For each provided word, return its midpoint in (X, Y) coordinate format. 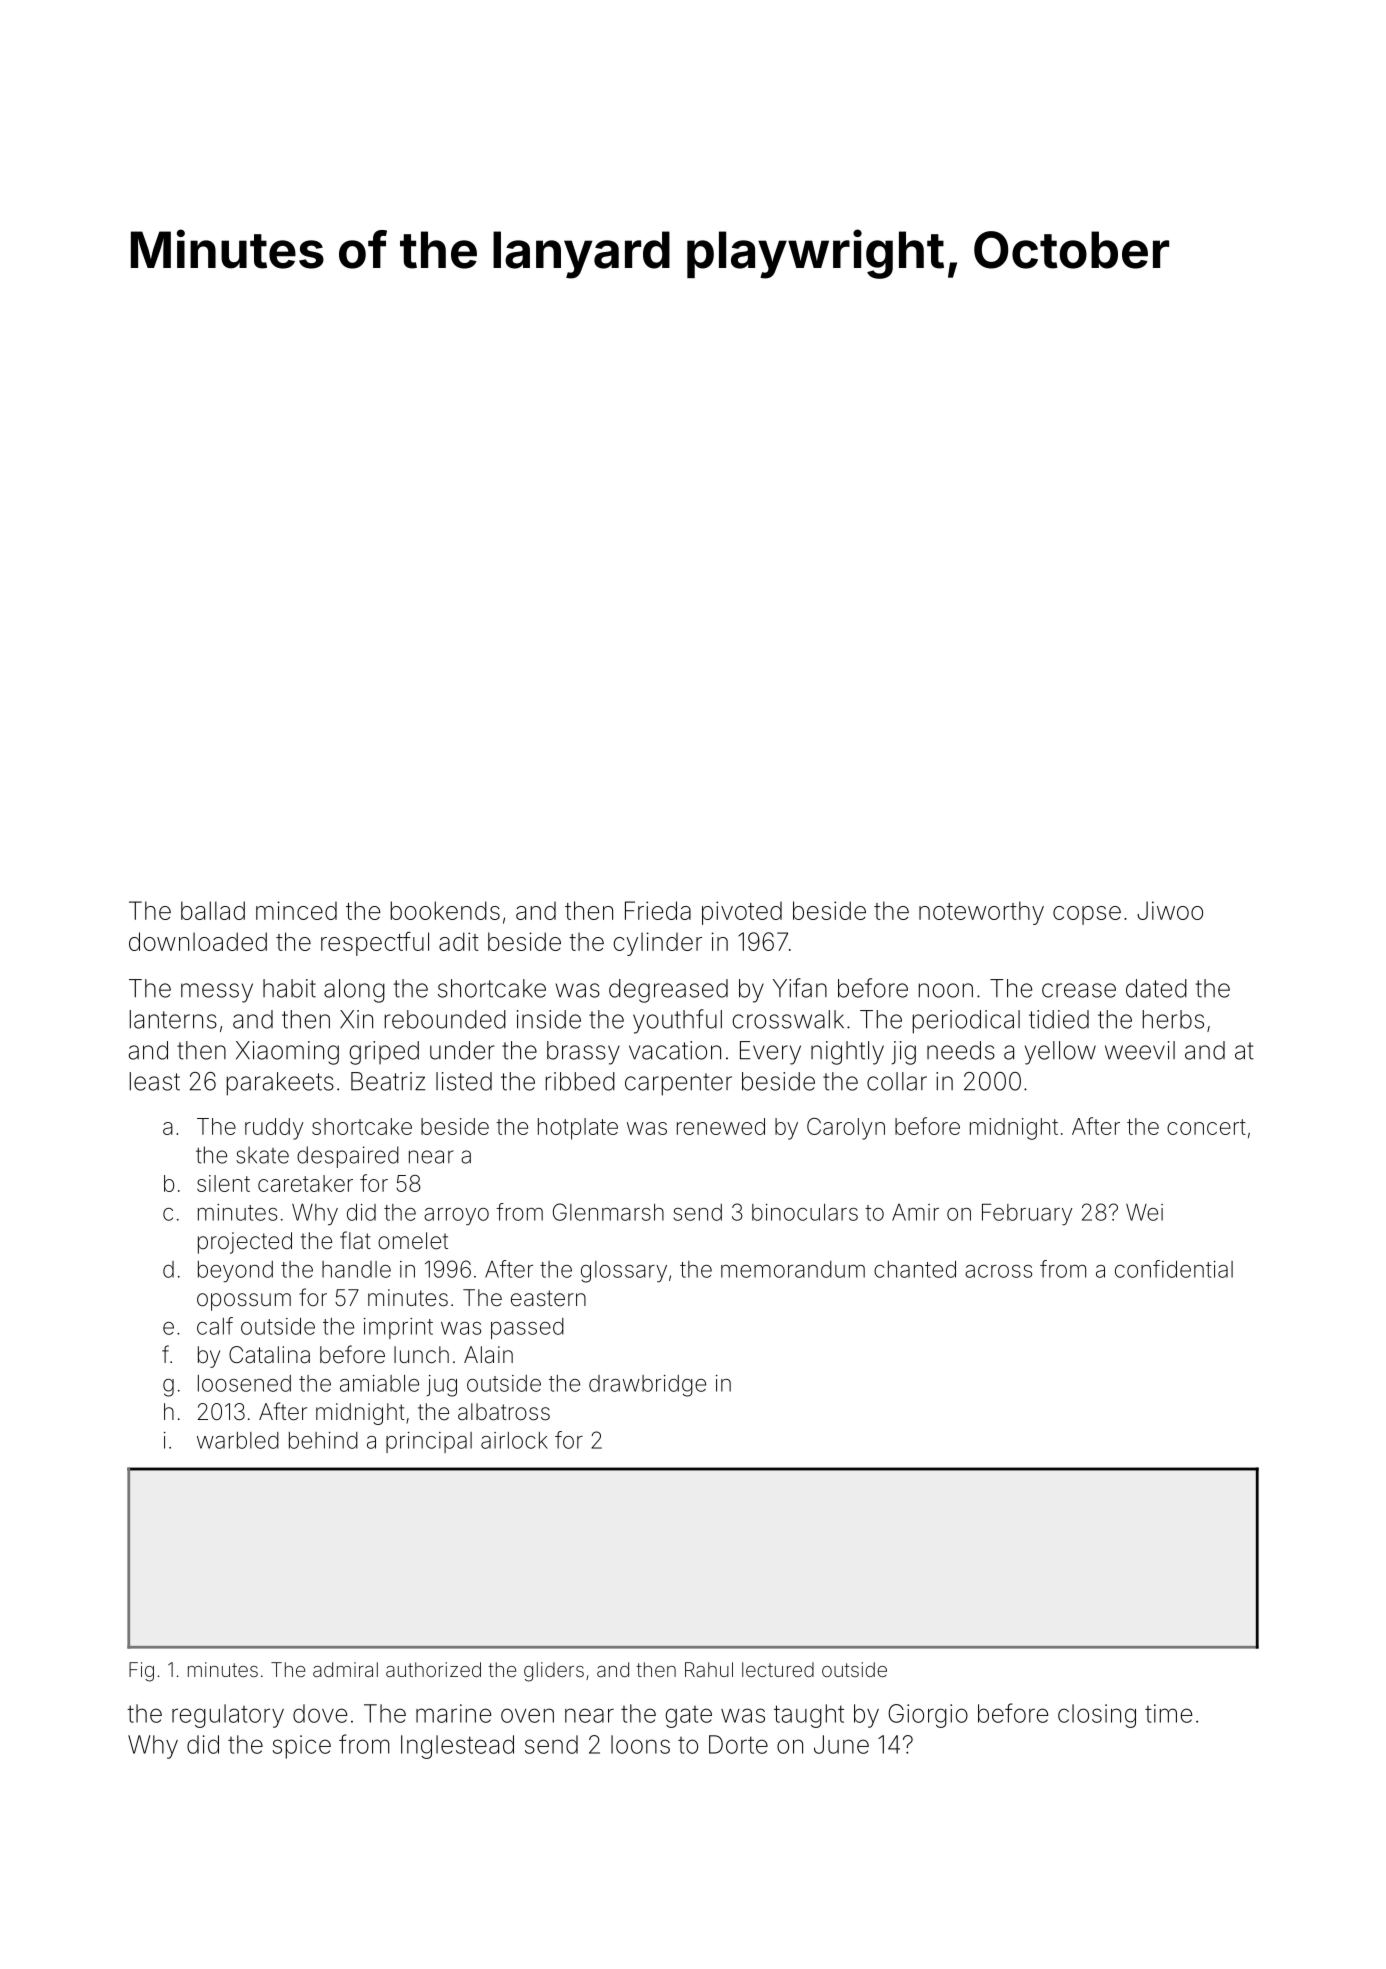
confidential (1174, 1269)
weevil (1140, 1050)
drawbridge (647, 1386)
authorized (433, 1669)
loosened (244, 1383)
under (462, 1050)
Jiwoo (1170, 910)
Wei (1144, 1212)
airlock (514, 1440)
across (998, 1271)
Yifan (800, 988)
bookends (445, 910)
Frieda (658, 910)
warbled (238, 1440)
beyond (235, 1271)
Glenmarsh (608, 1212)
